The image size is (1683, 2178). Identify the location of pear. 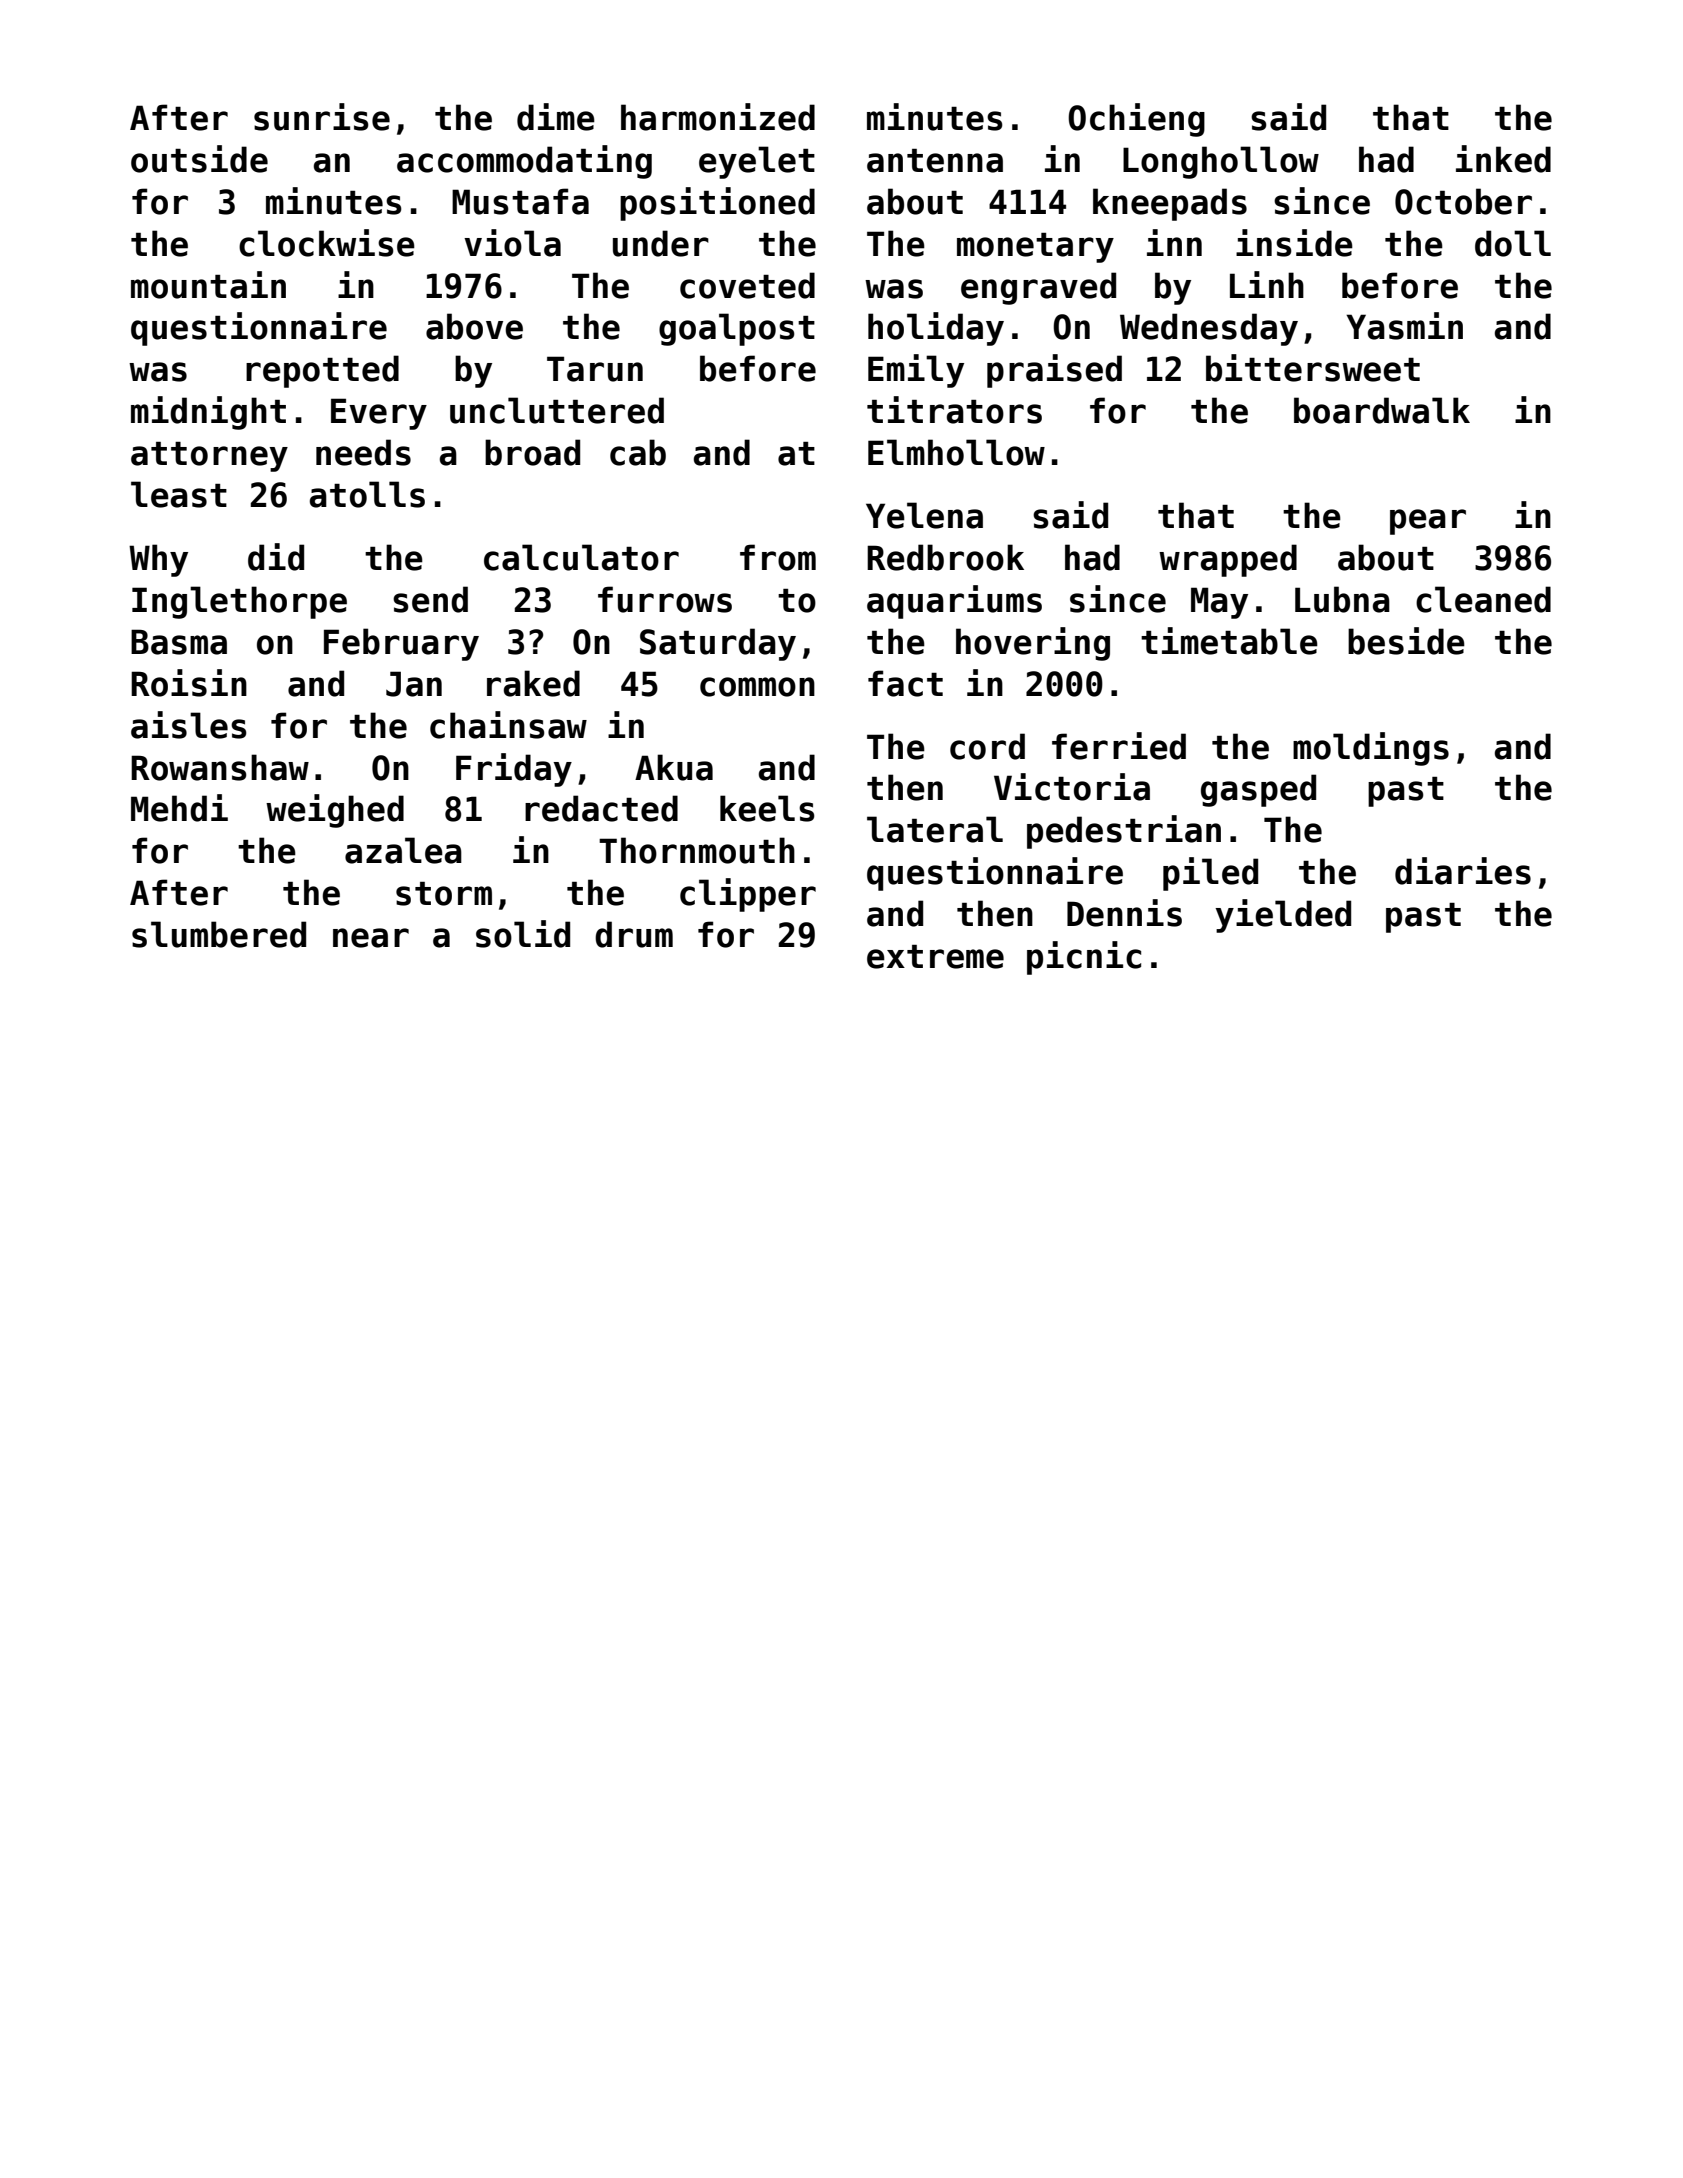
(1428, 522).
